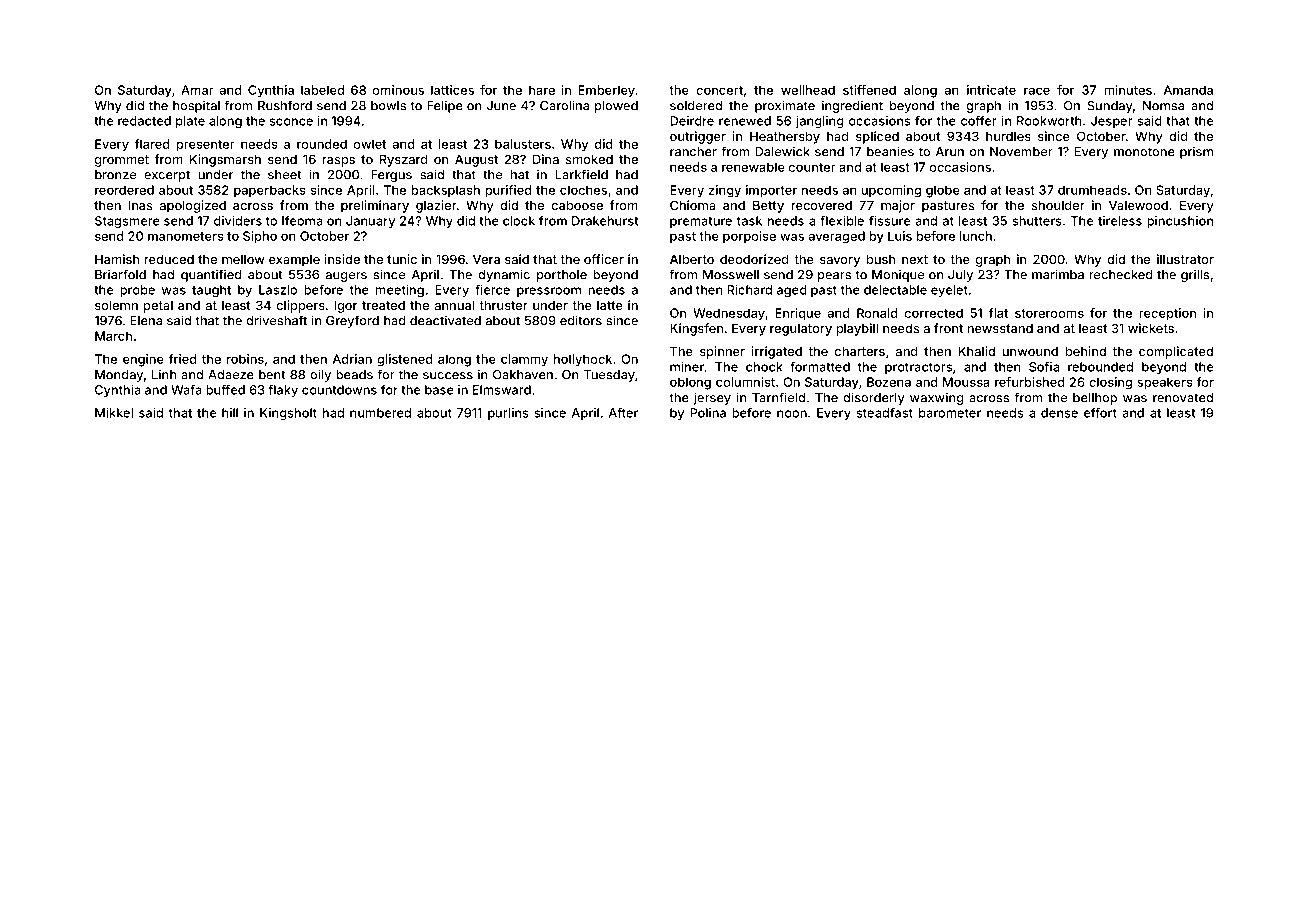 The width and height of the page is (1308, 924). I want to click on Drakehurst, so click(605, 221).
